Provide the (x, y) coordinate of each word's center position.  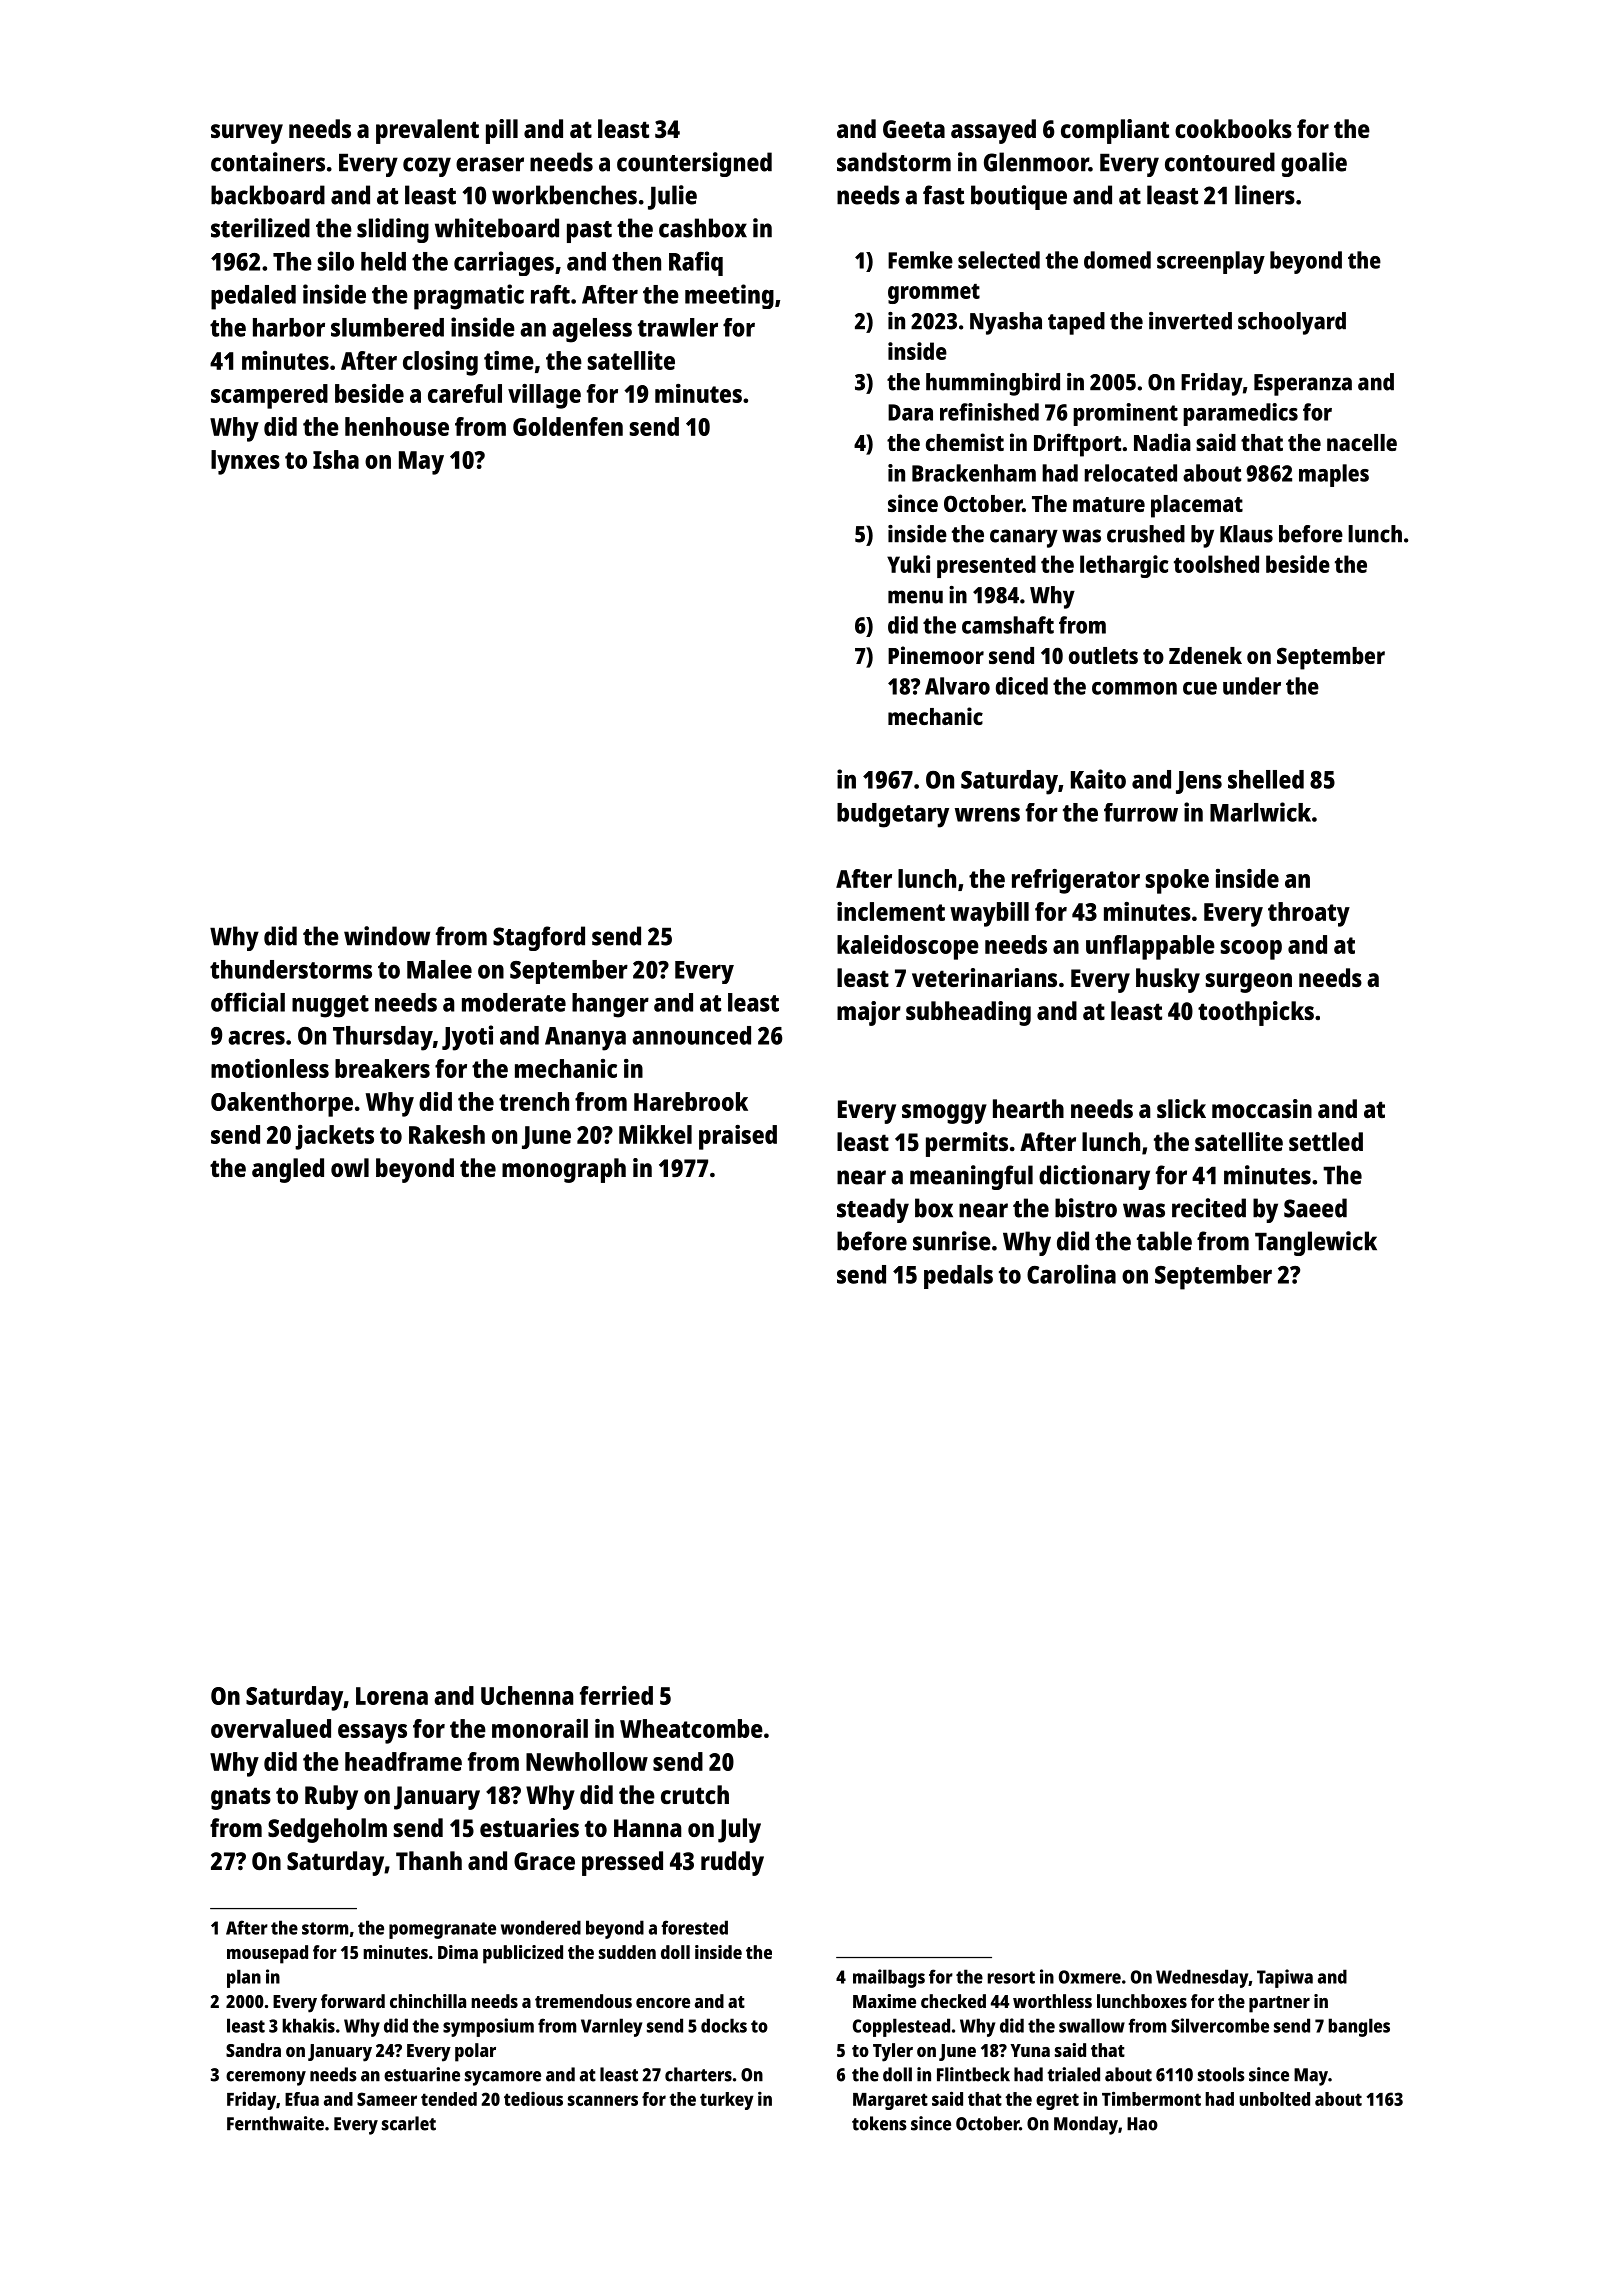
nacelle (1362, 442)
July (739, 1830)
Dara (910, 412)
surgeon (1249, 983)
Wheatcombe (691, 1728)
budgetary (893, 815)
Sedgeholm (327, 1830)
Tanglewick (1316, 1243)
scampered (269, 396)
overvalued (271, 1728)
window (387, 936)
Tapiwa (1285, 1978)
